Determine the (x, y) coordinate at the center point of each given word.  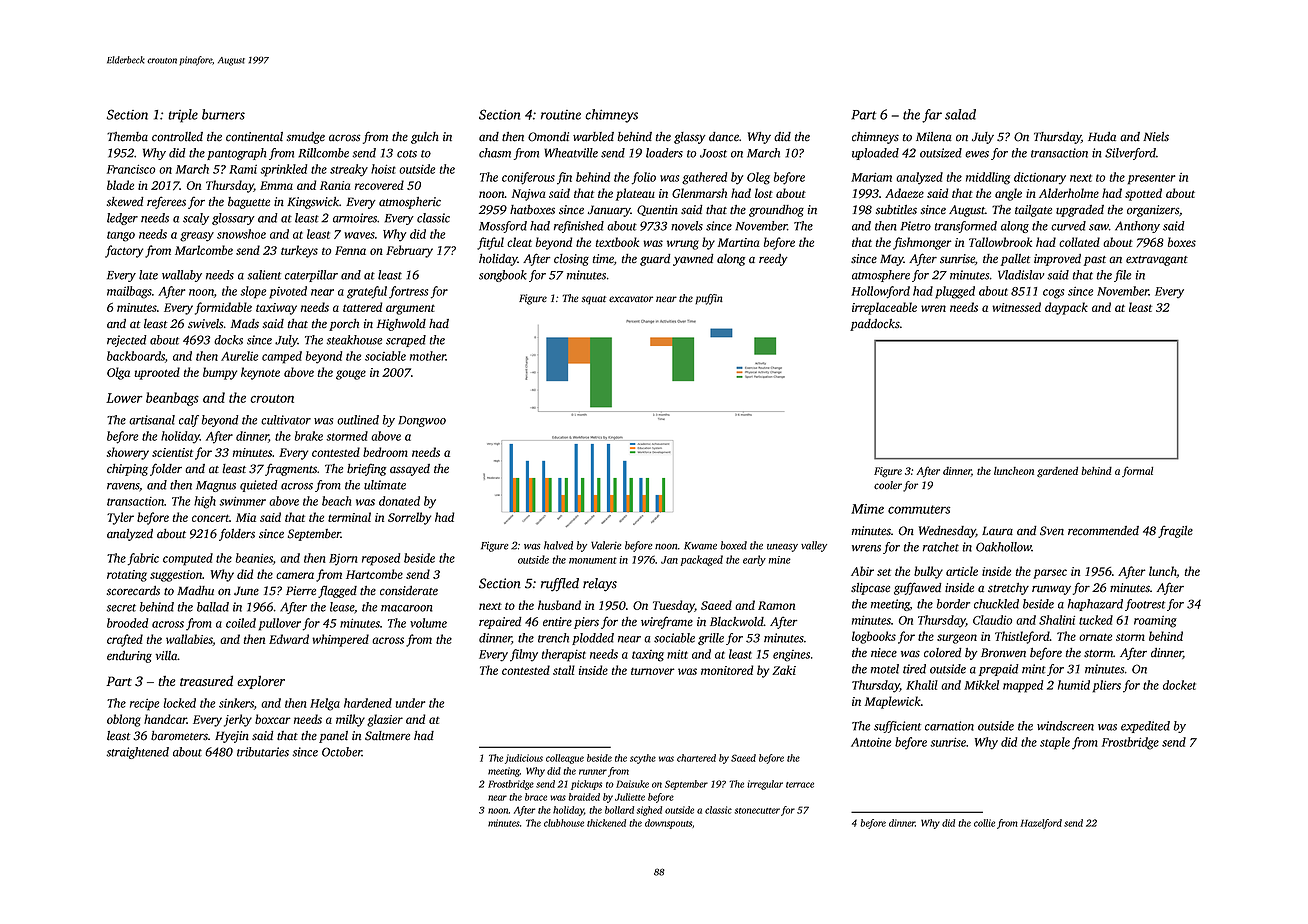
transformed (966, 227)
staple (1055, 743)
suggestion (176, 576)
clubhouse (564, 823)
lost (764, 193)
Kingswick (313, 203)
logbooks (874, 637)
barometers (179, 736)
